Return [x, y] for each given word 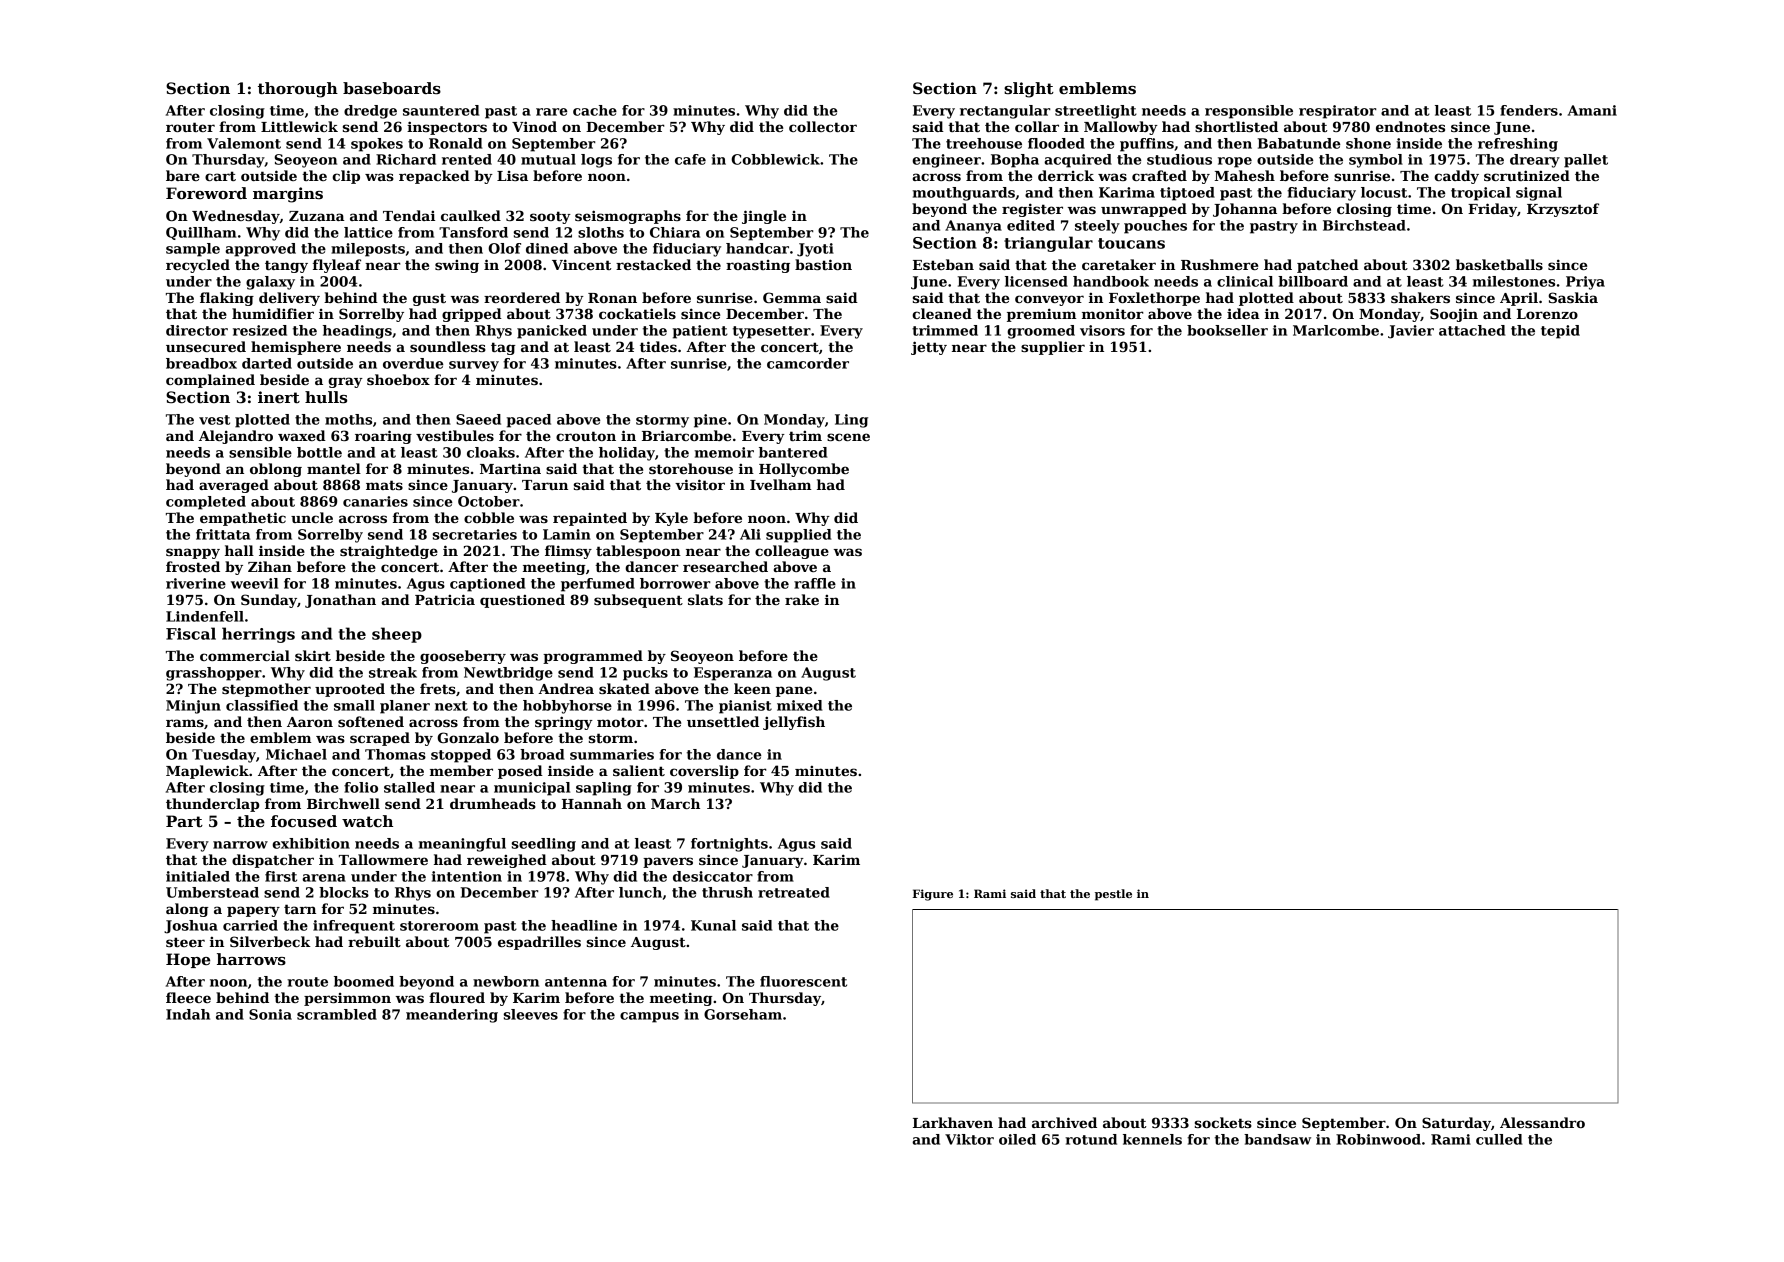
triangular [1048, 244]
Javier [1411, 332]
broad [542, 754]
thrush [727, 892]
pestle [1113, 895]
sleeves [531, 1014]
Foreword [206, 193]
